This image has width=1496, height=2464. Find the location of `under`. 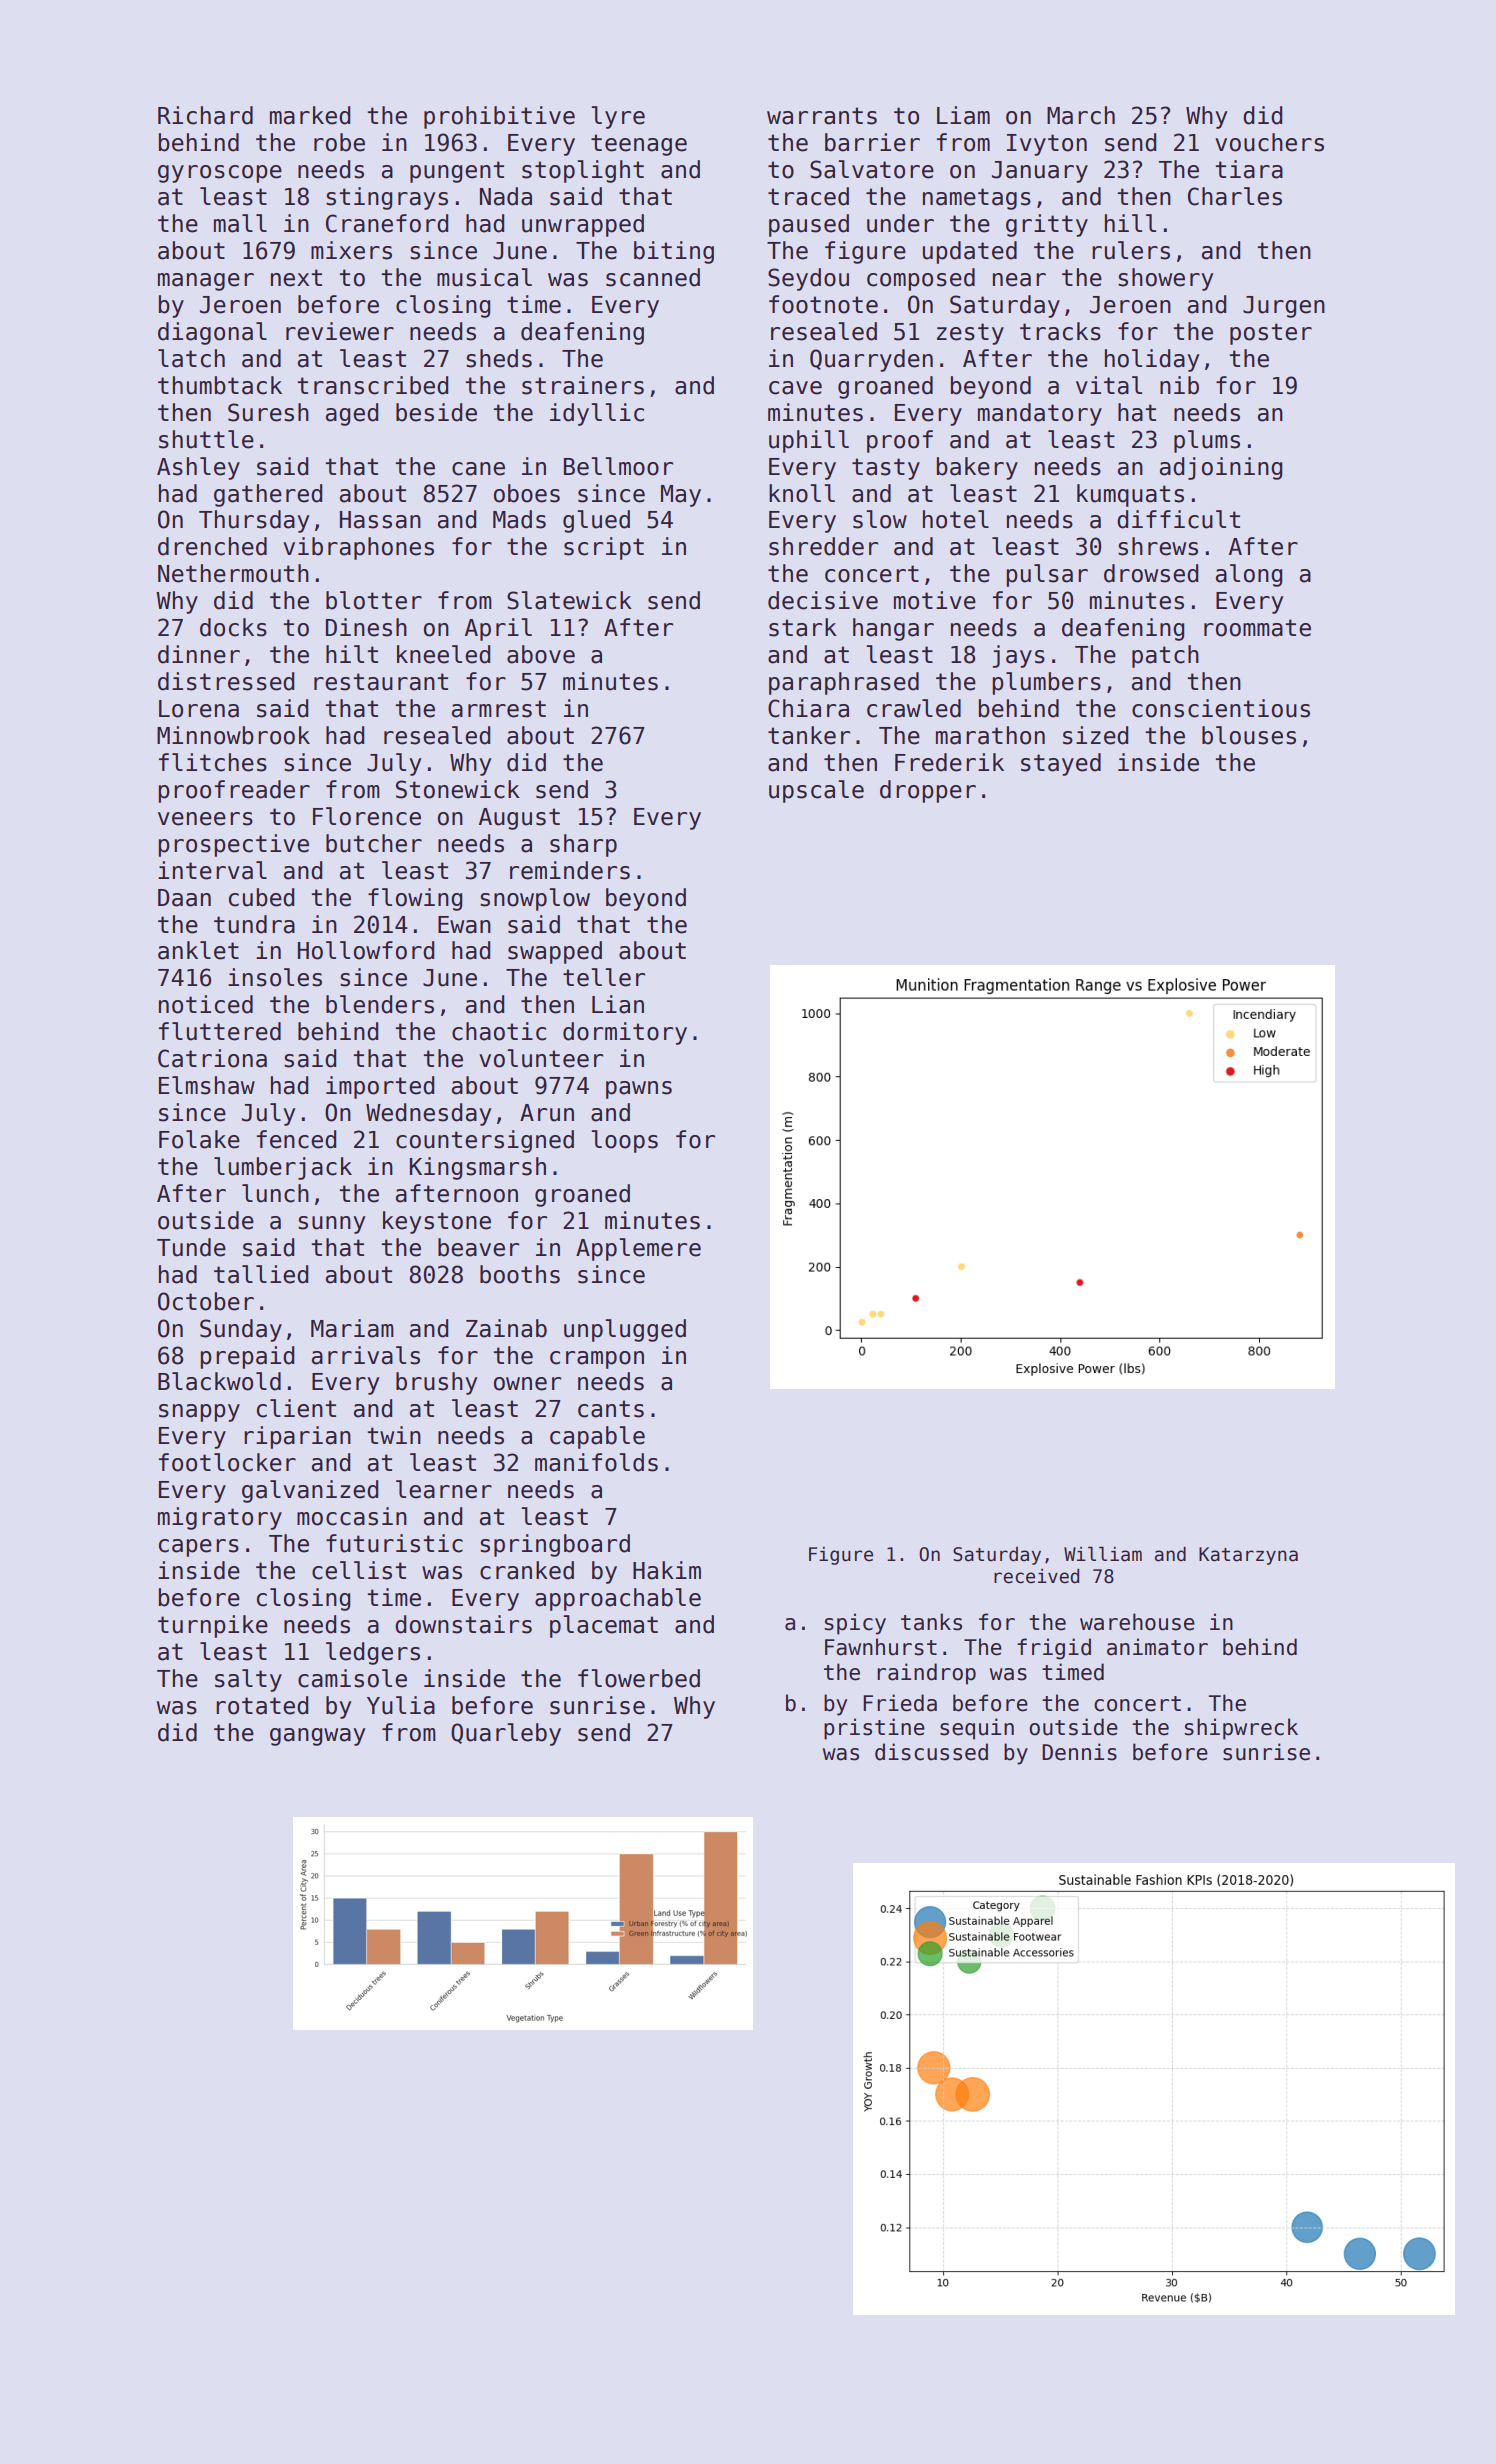

under is located at coordinates (900, 223).
